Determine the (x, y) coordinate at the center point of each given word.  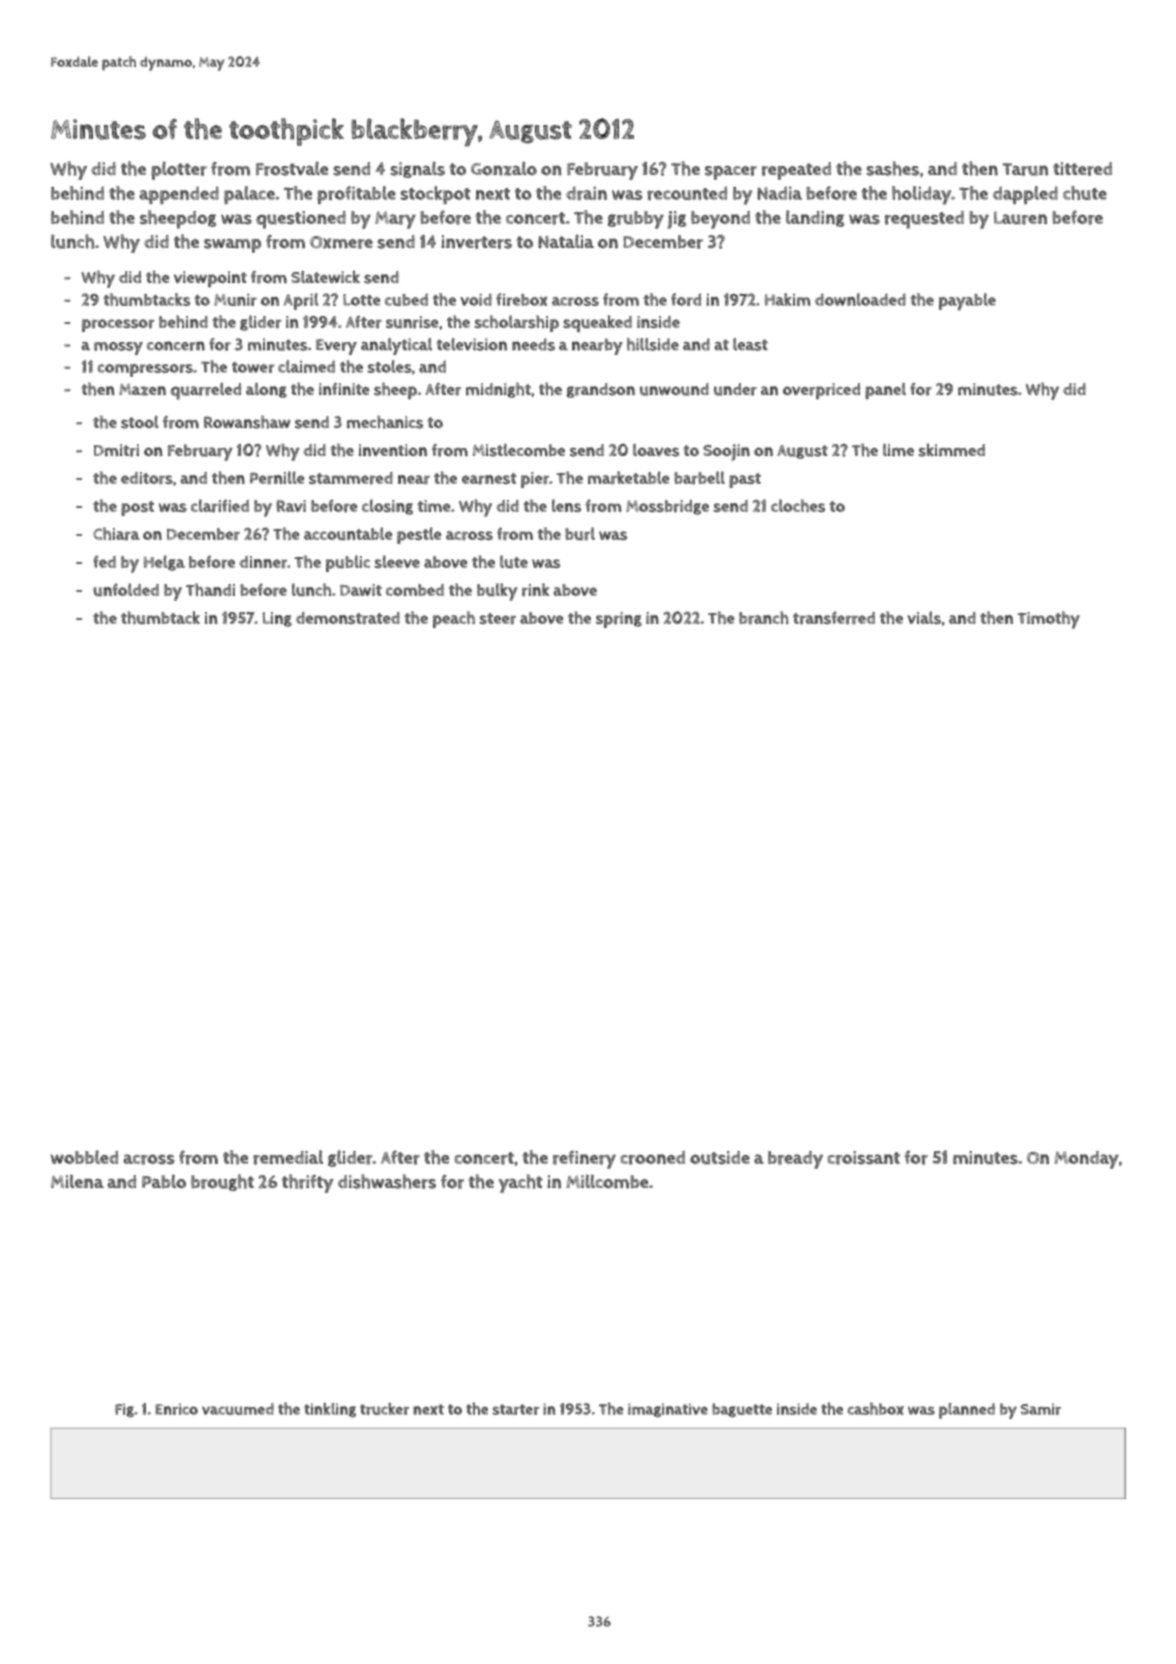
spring (619, 620)
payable (967, 302)
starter (516, 1409)
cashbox (875, 1408)
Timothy (1048, 620)
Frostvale (292, 168)
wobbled (84, 1157)
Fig (124, 1410)
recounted (687, 193)
